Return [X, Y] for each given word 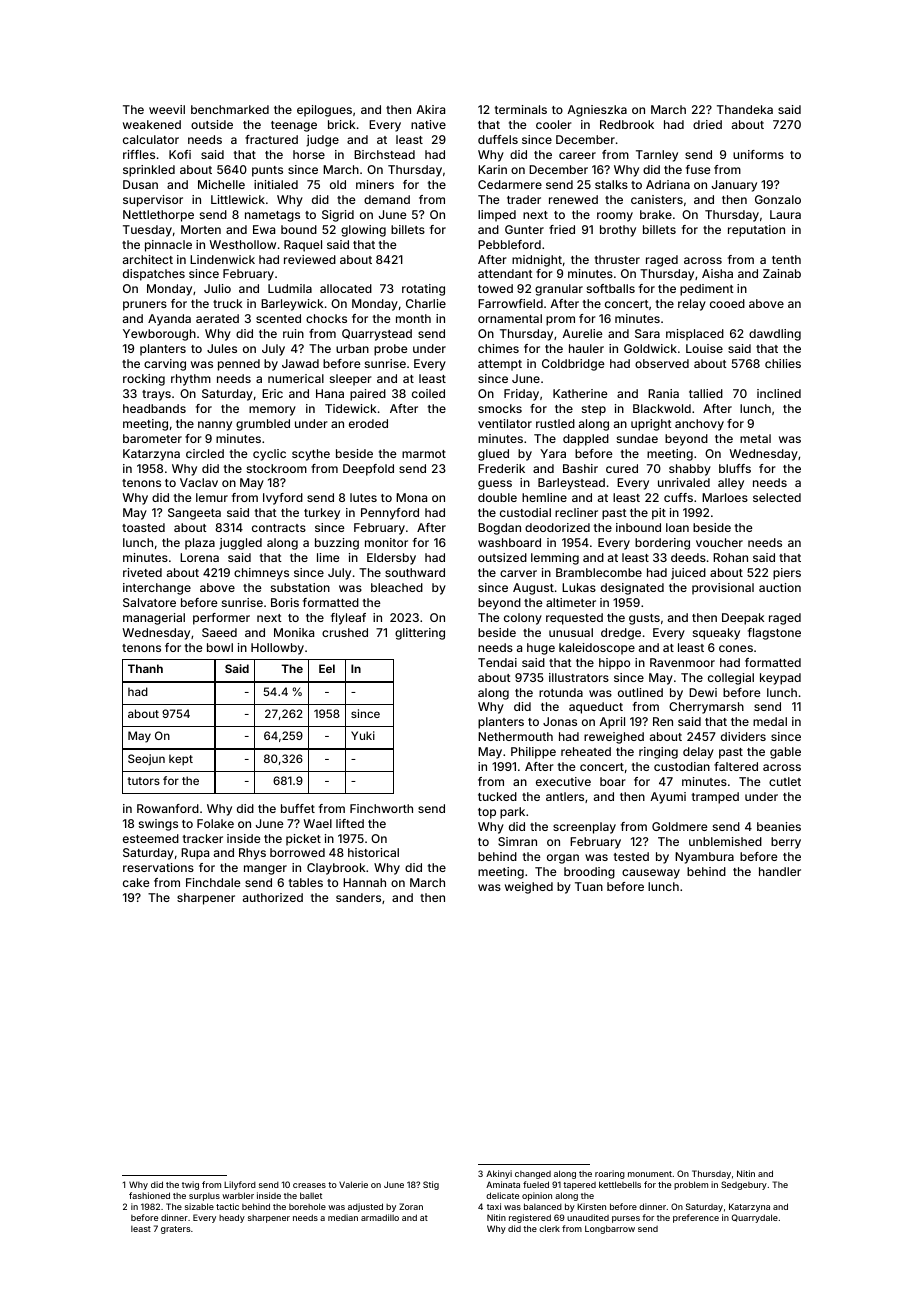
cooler [554, 124]
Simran [517, 841]
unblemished [725, 841]
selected [777, 497]
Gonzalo [778, 199]
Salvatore [149, 602]
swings [158, 825]
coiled [428, 393]
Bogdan [499, 529]
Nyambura [704, 858]
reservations [158, 867]
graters [176, 1230]
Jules [222, 348]
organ [563, 859]
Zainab [782, 273]
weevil [167, 109]
